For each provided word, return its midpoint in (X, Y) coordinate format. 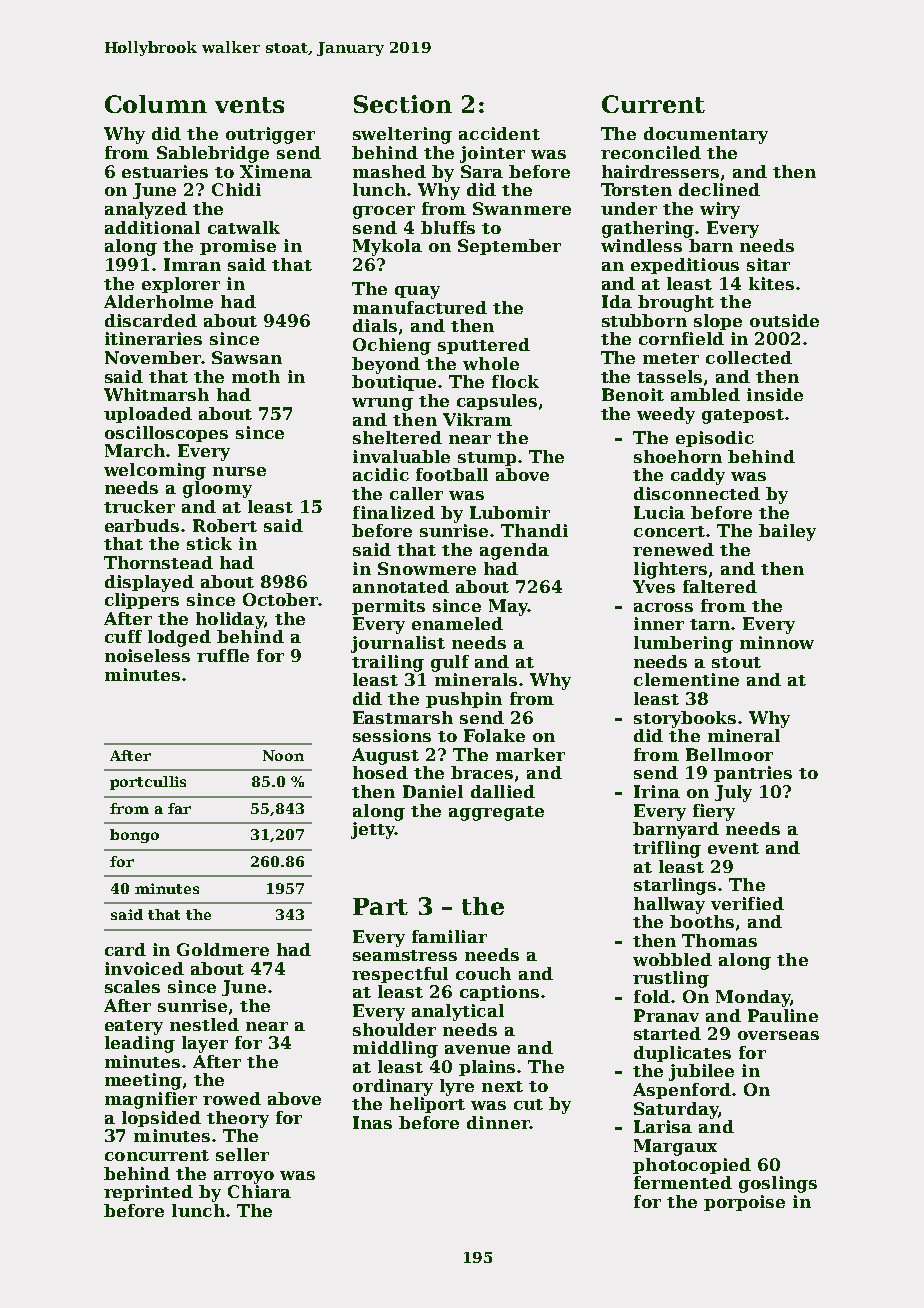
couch (483, 973)
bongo (134, 836)
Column (156, 104)
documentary (706, 135)
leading (140, 1044)
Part (380, 906)
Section (403, 104)
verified (747, 903)
